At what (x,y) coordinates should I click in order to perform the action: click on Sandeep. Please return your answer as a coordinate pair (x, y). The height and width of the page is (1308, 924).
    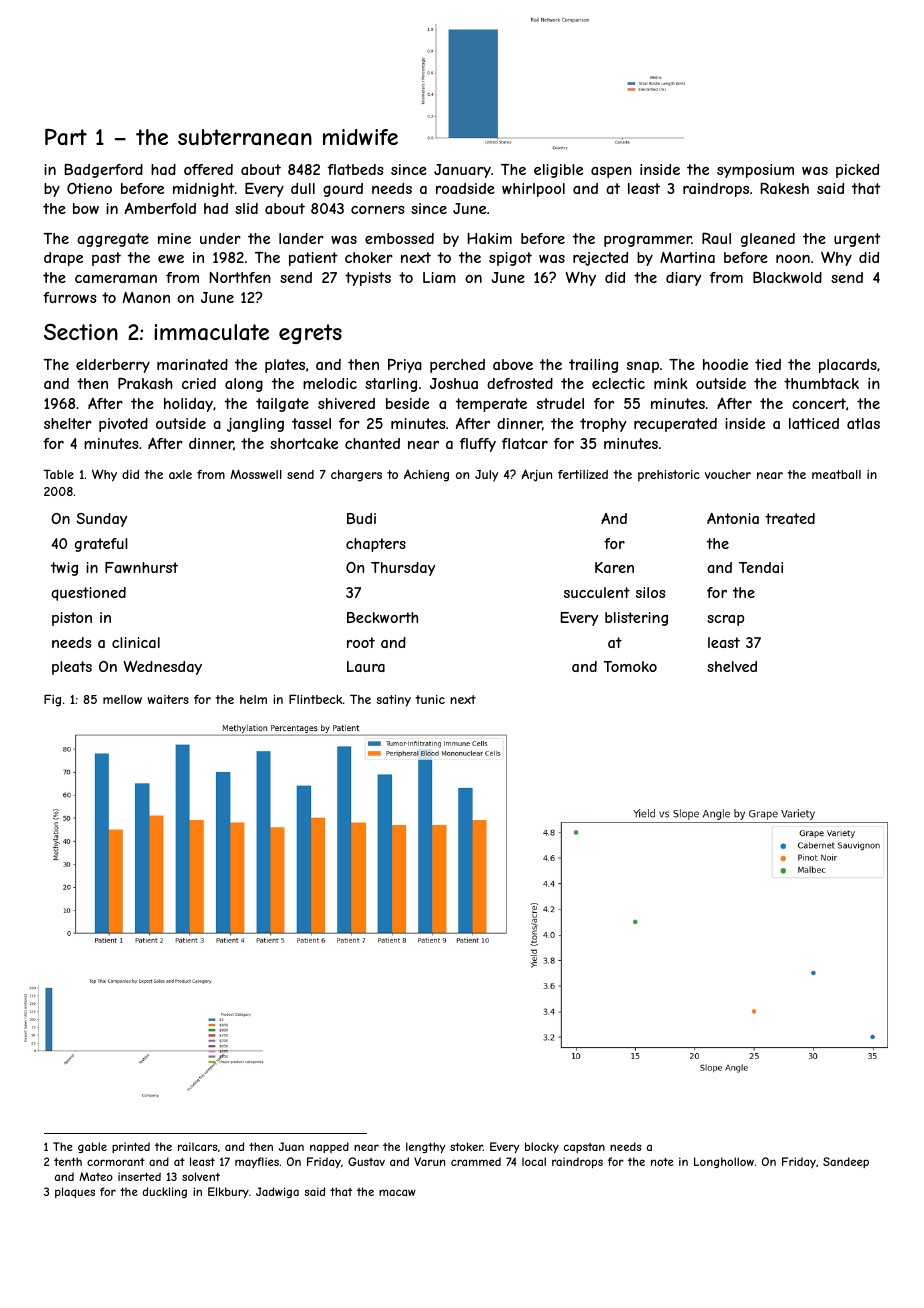
    Looking at the image, I should click on (846, 1162).
